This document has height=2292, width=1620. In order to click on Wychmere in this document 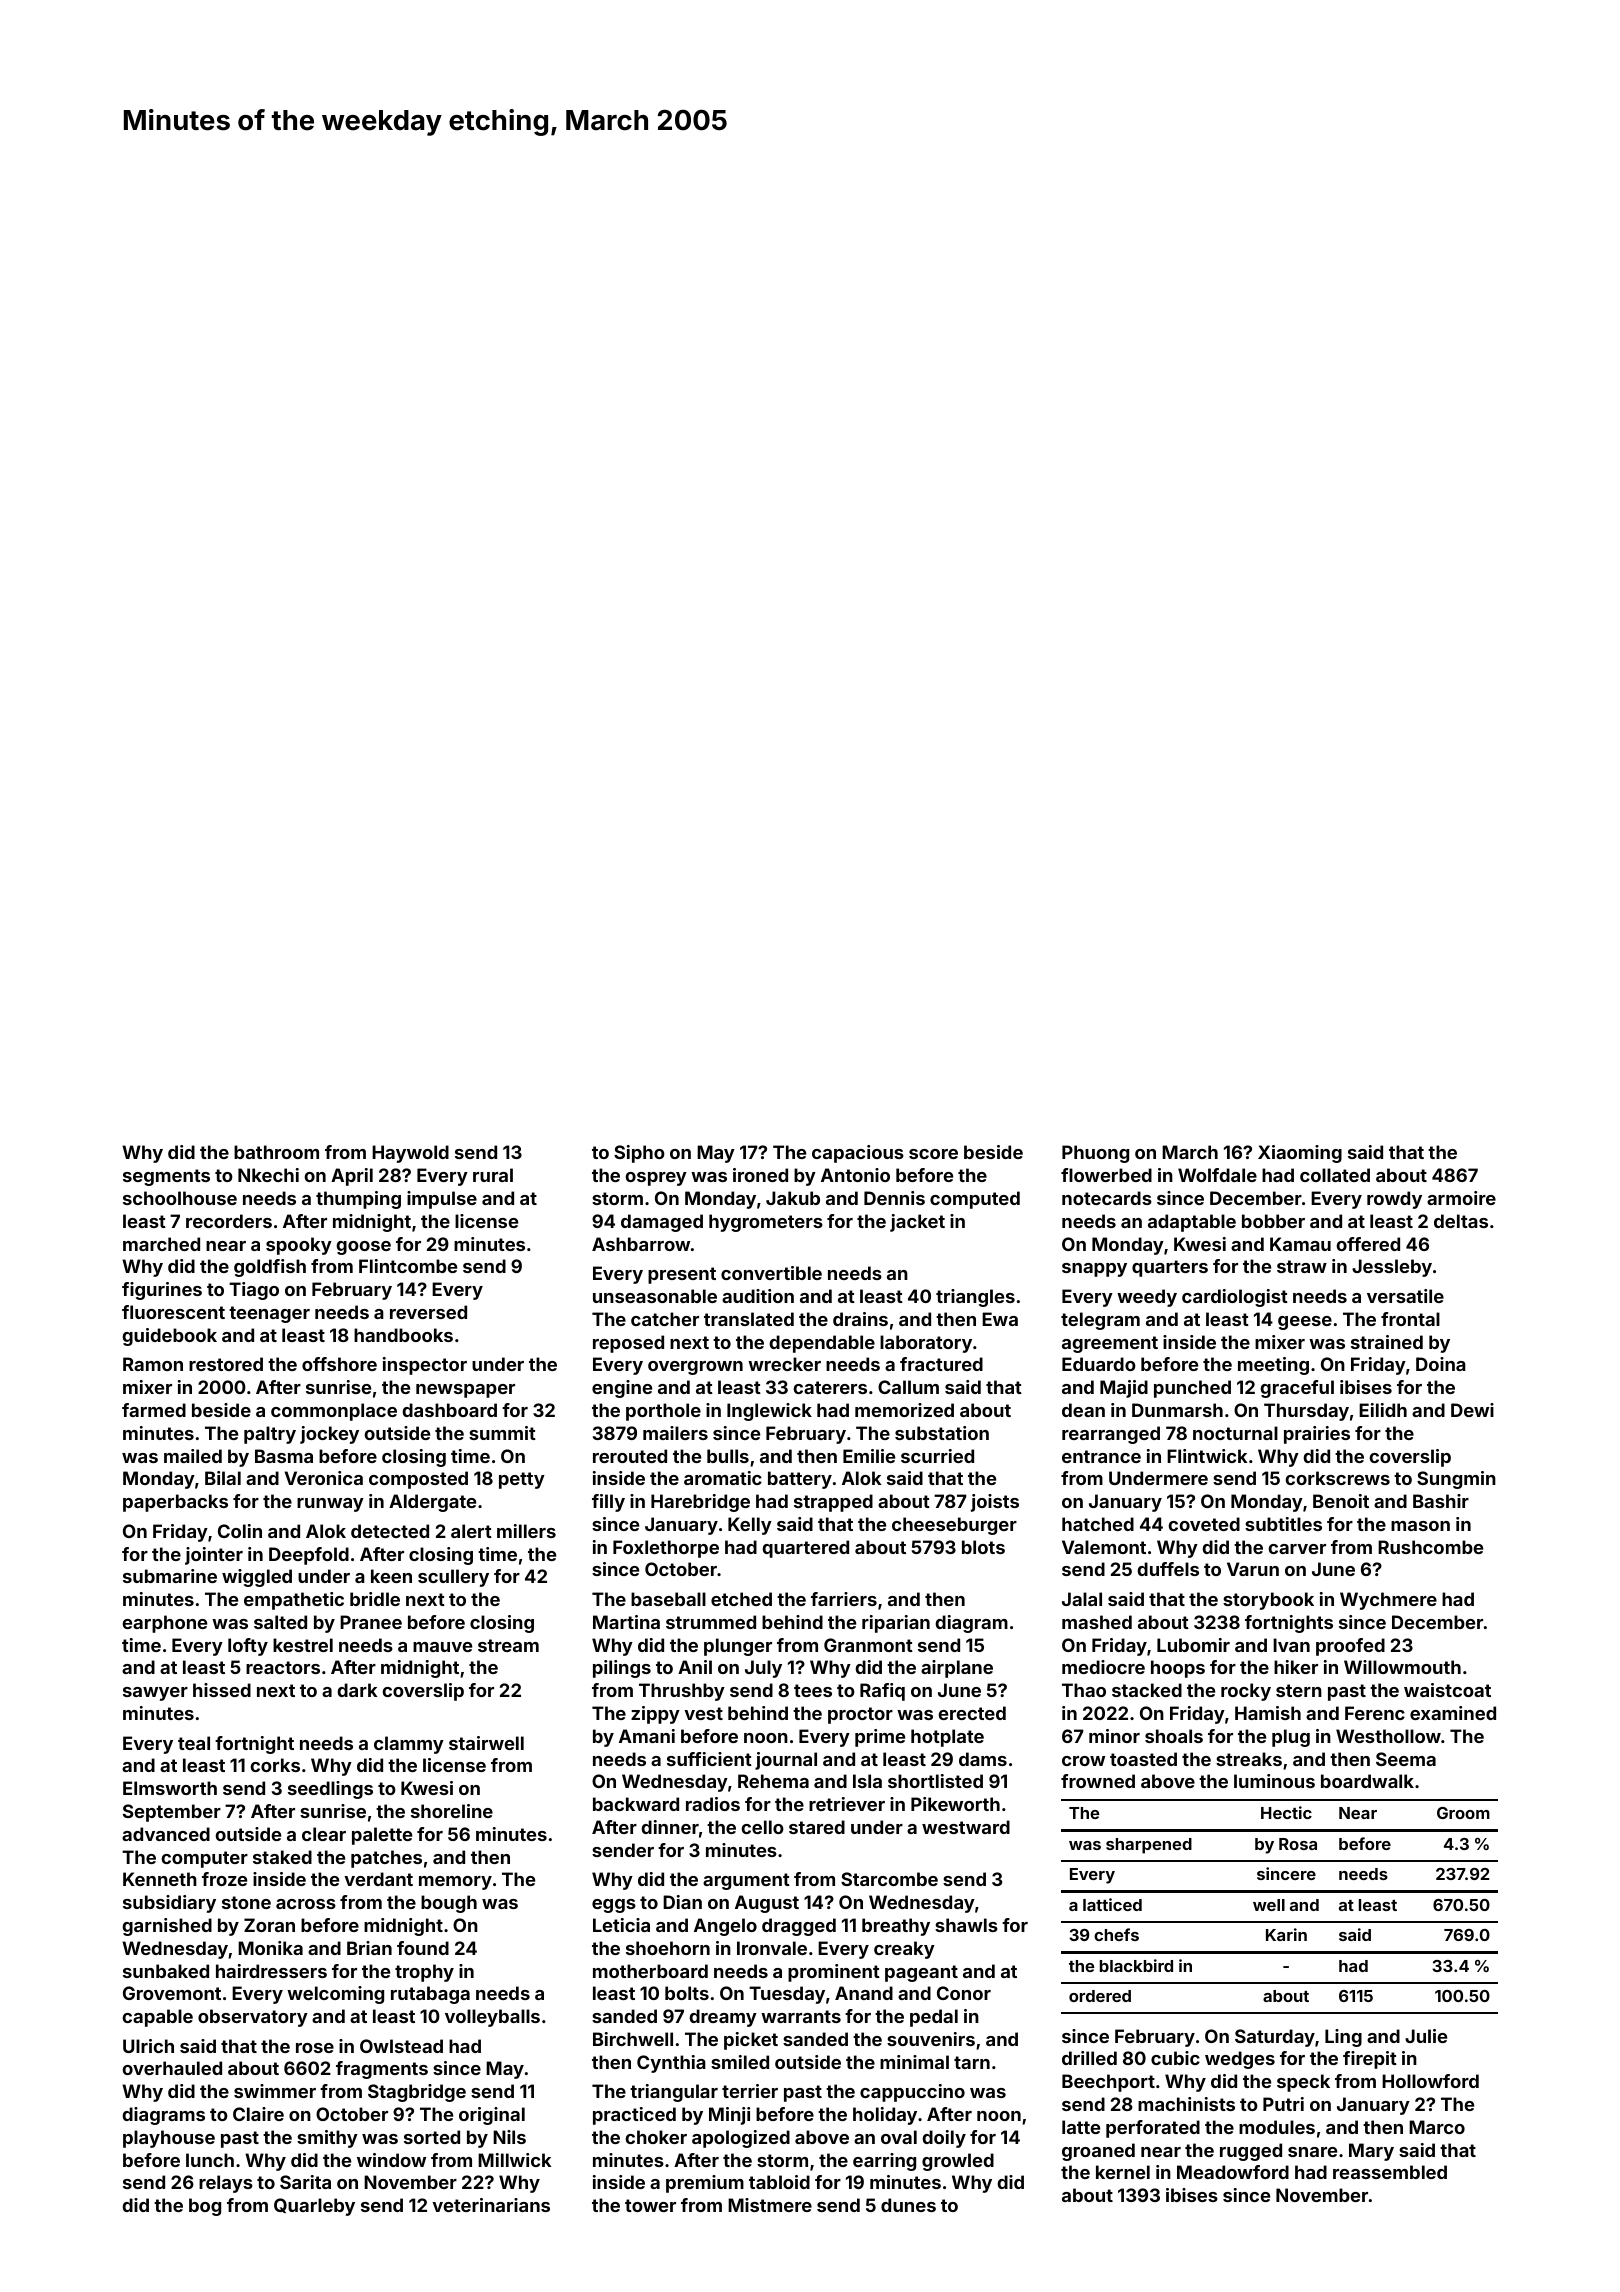, I will do `click(1388, 1601)`.
